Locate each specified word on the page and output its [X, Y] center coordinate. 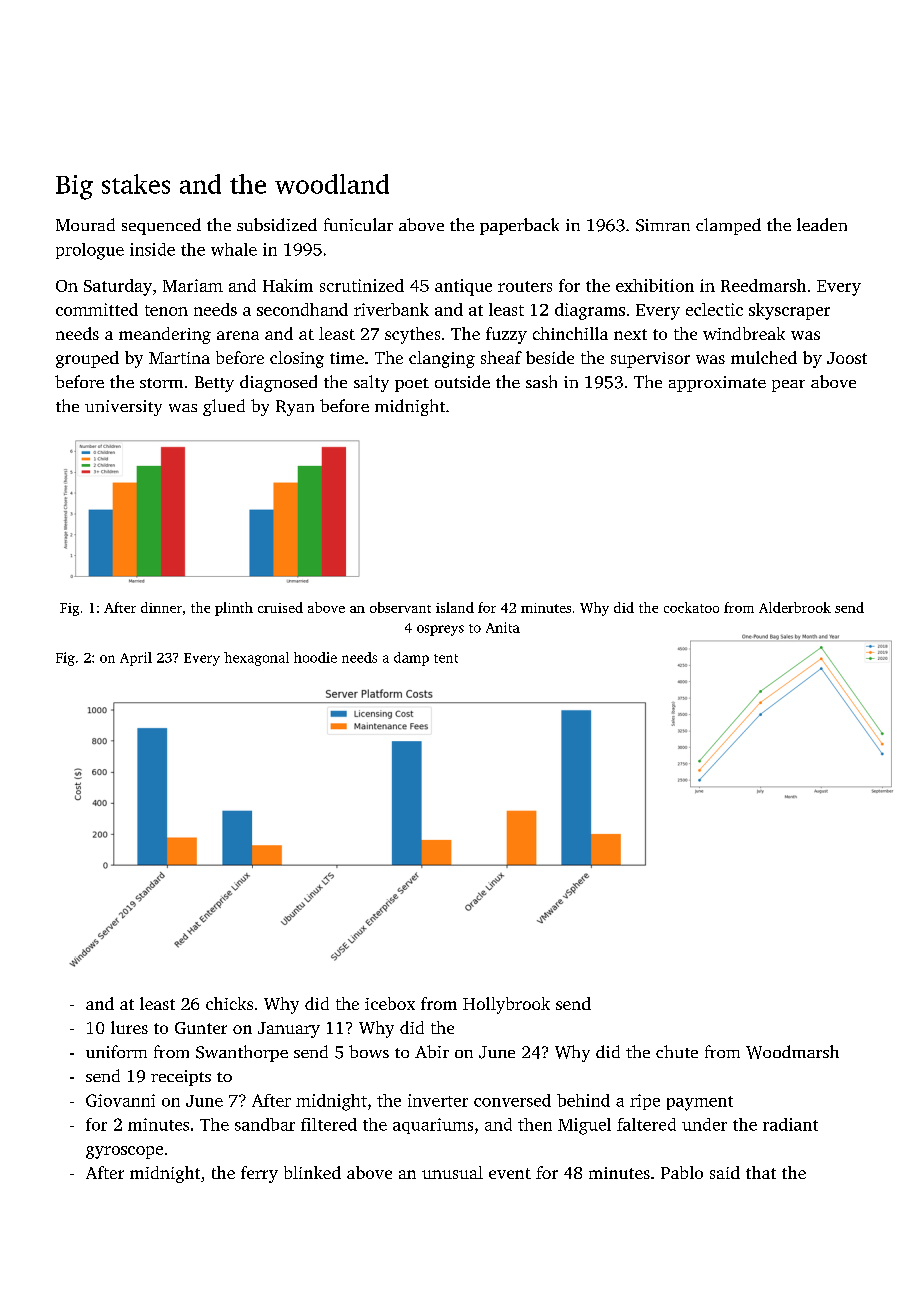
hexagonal [256, 659]
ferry [259, 1174]
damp [411, 659]
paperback [519, 226]
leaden [822, 224]
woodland [332, 184]
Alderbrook [795, 607]
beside [550, 357]
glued [224, 407]
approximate [717, 384]
